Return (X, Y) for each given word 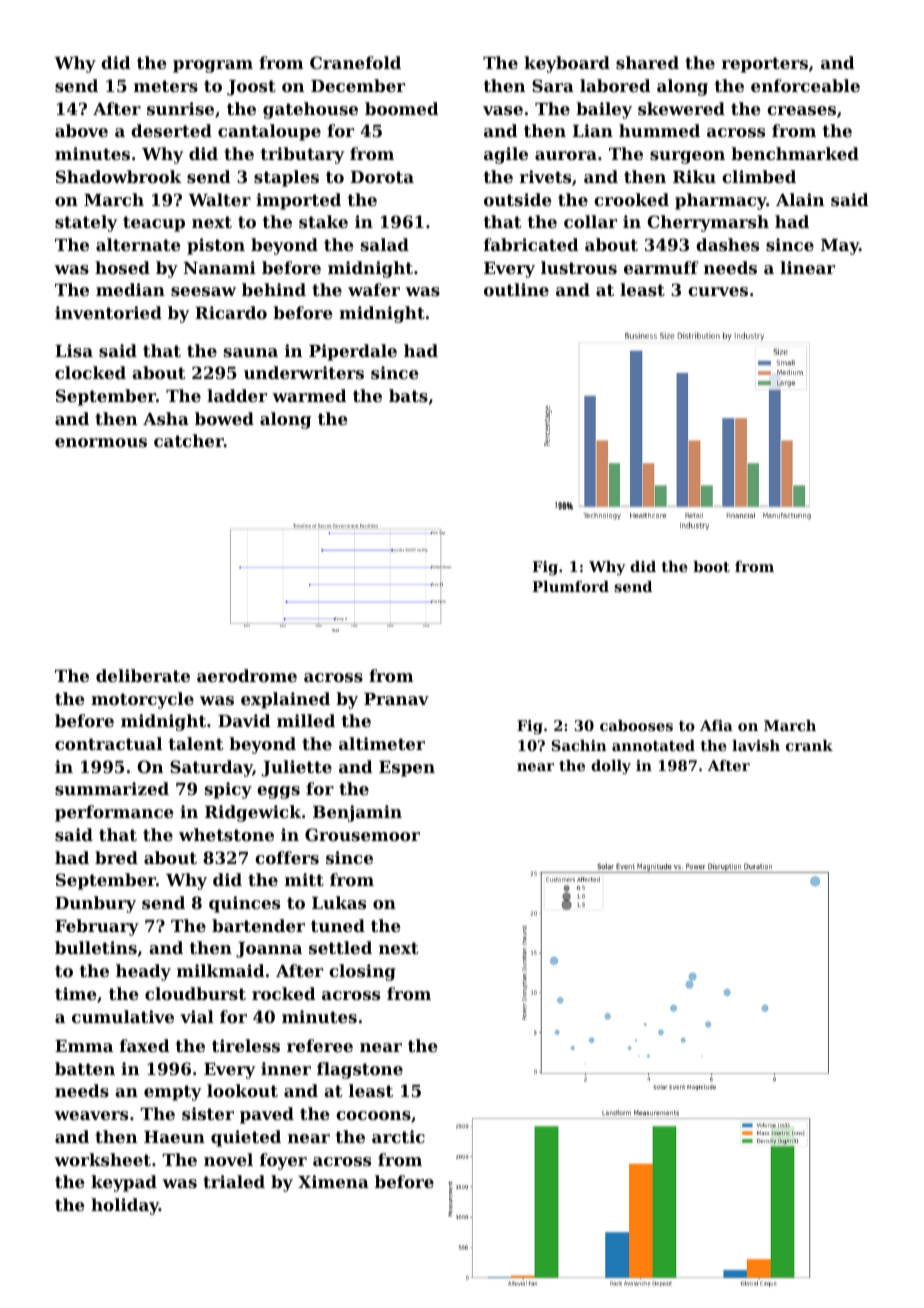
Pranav (396, 699)
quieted (246, 1138)
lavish (756, 745)
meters (166, 86)
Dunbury (95, 904)
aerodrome (247, 675)
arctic (398, 1136)
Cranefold (355, 62)
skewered (681, 108)
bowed (224, 418)
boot (711, 566)
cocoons (373, 1115)
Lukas (339, 902)
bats (408, 395)
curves (718, 291)
